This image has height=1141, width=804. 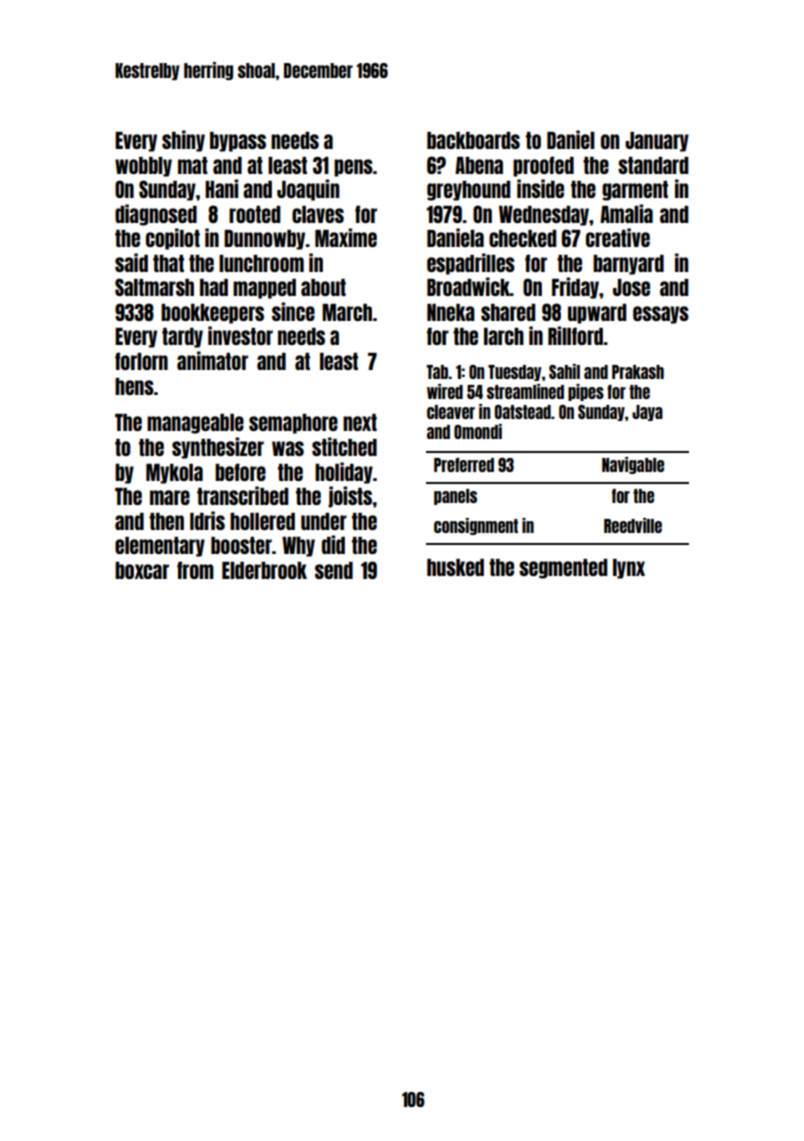 What do you see at coordinates (183, 141) in the image?
I see `shiny` at bounding box center [183, 141].
